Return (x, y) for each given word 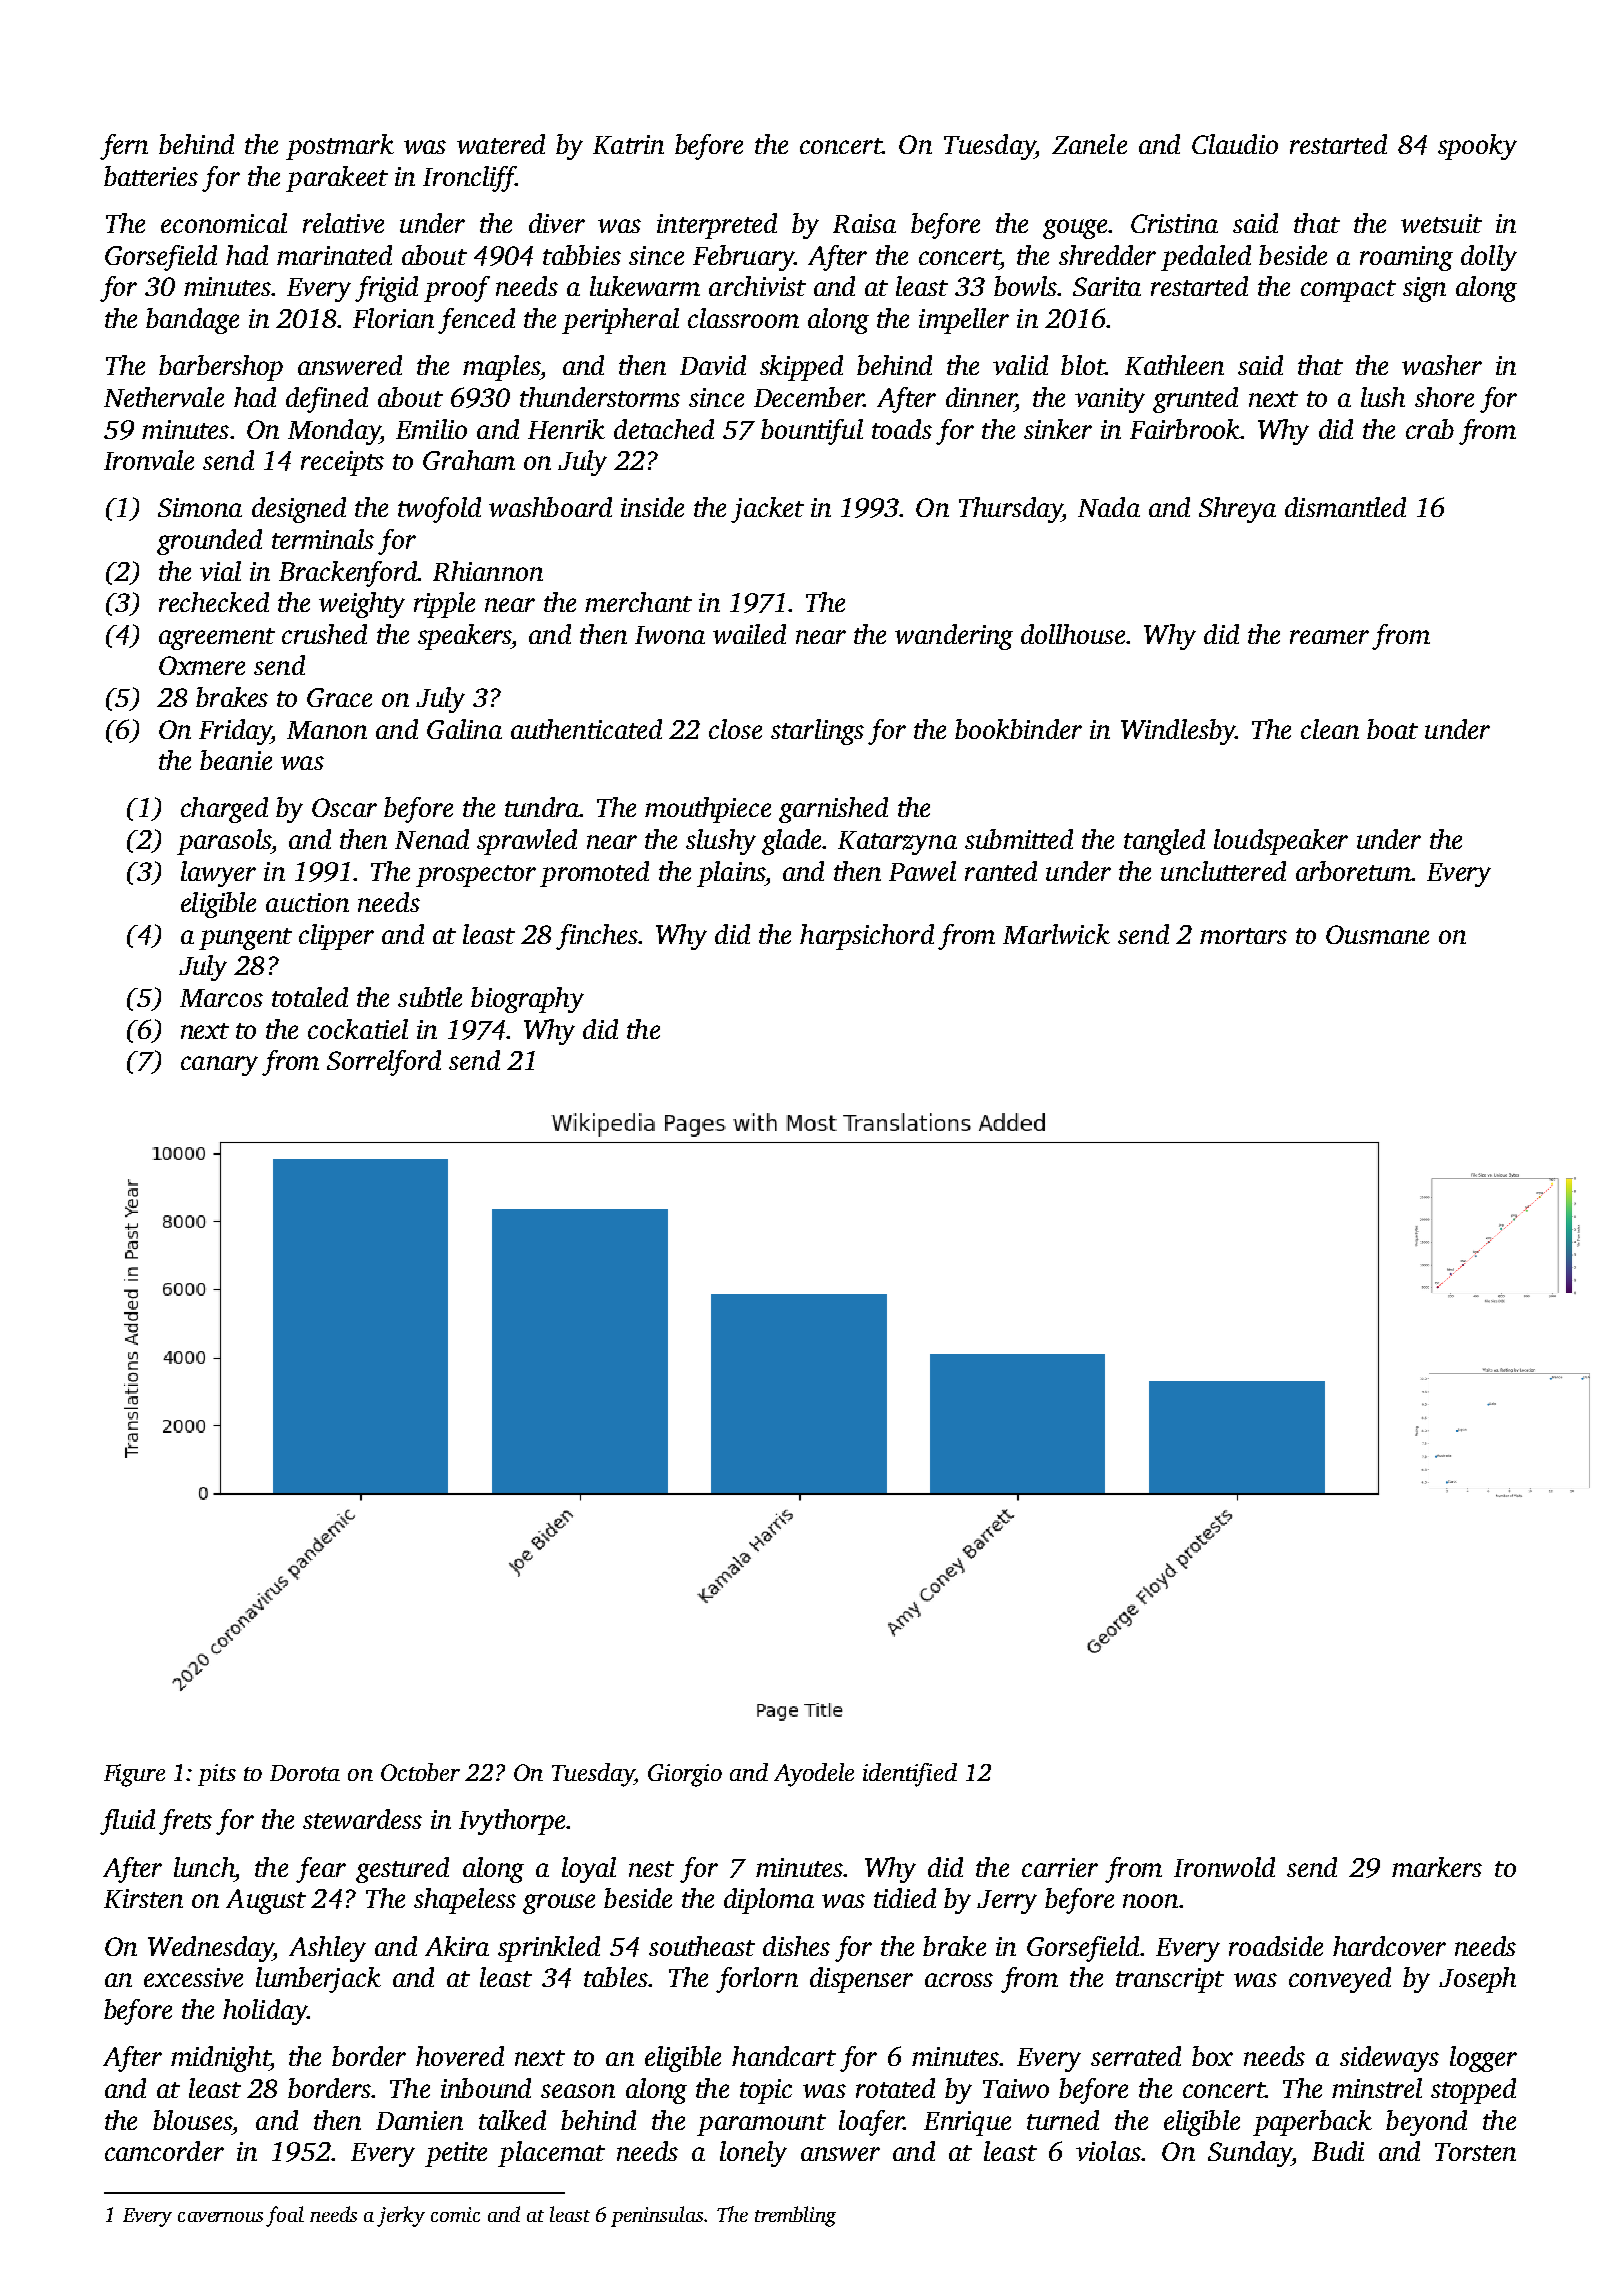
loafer (871, 2123)
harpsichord (867, 937)
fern (124, 147)
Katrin (628, 144)
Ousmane (1377, 934)
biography (527, 1000)
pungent (245, 939)
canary (219, 1066)
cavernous (220, 2217)
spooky (1477, 147)
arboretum (1354, 871)
